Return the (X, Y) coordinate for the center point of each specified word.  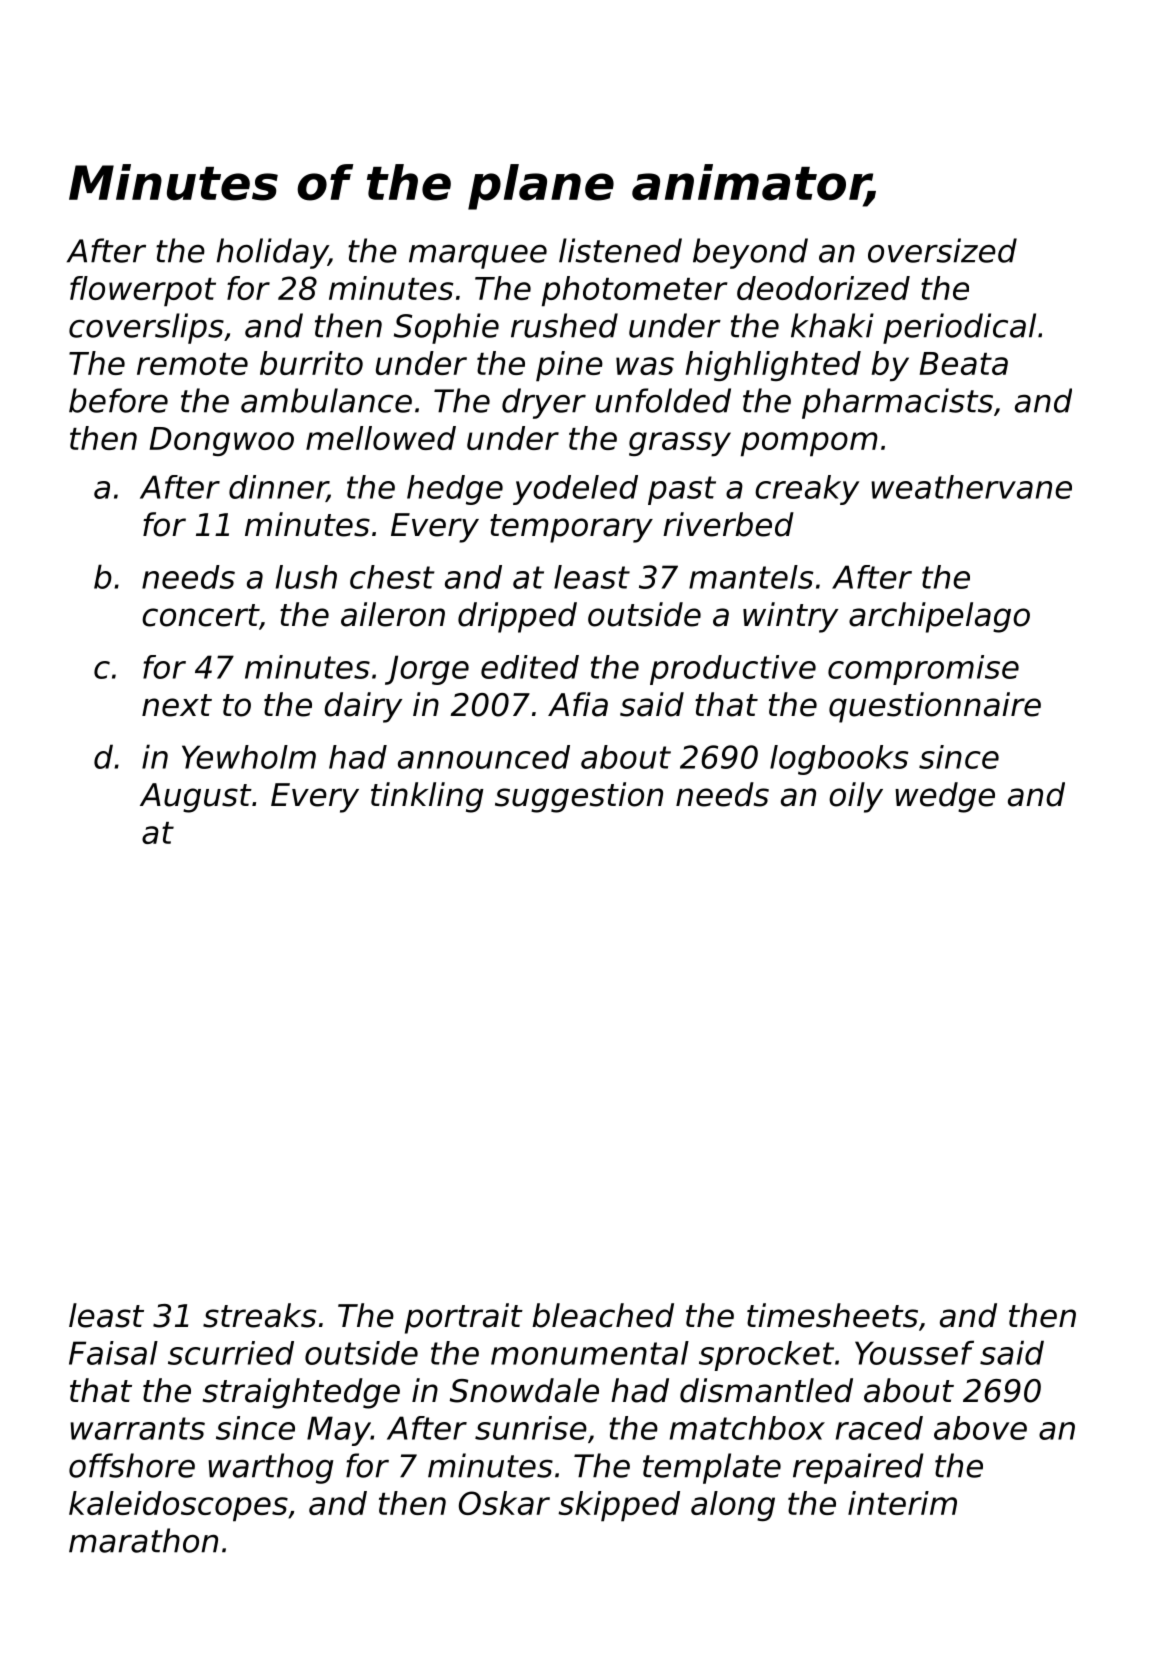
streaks (259, 1315)
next (177, 705)
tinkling (427, 797)
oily (856, 797)
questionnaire (935, 707)
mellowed (381, 438)
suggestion (579, 797)
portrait (464, 1318)
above (980, 1428)
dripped (517, 617)
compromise (923, 670)
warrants (137, 1428)
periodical (959, 328)
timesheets (832, 1315)
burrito (311, 363)
